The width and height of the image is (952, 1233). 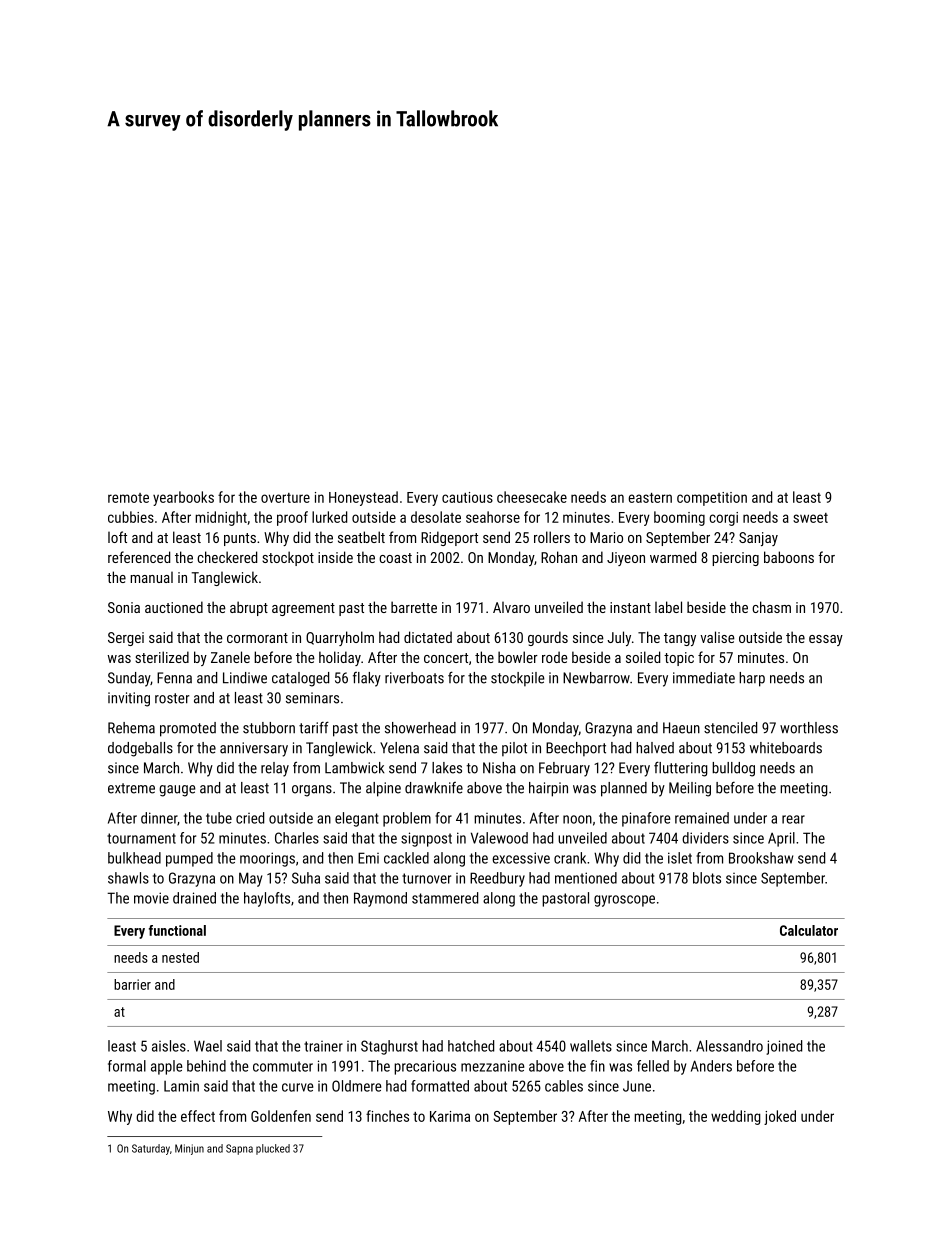 I want to click on Saturday, so click(x=151, y=1149).
